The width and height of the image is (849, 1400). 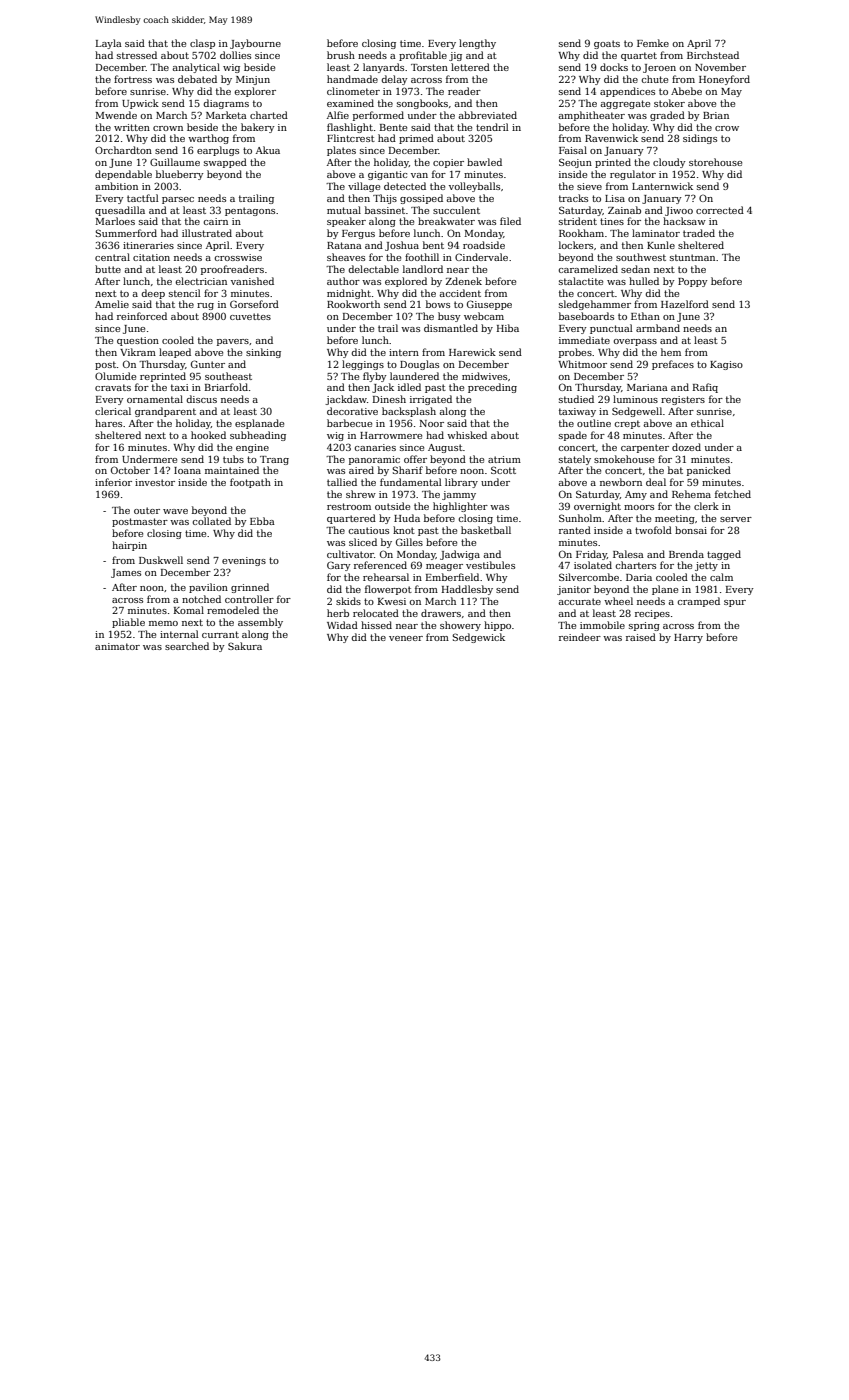 What do you see at coordinates (700, 139) in the image?
I see `sidings` at bounding box center [700, 139].
